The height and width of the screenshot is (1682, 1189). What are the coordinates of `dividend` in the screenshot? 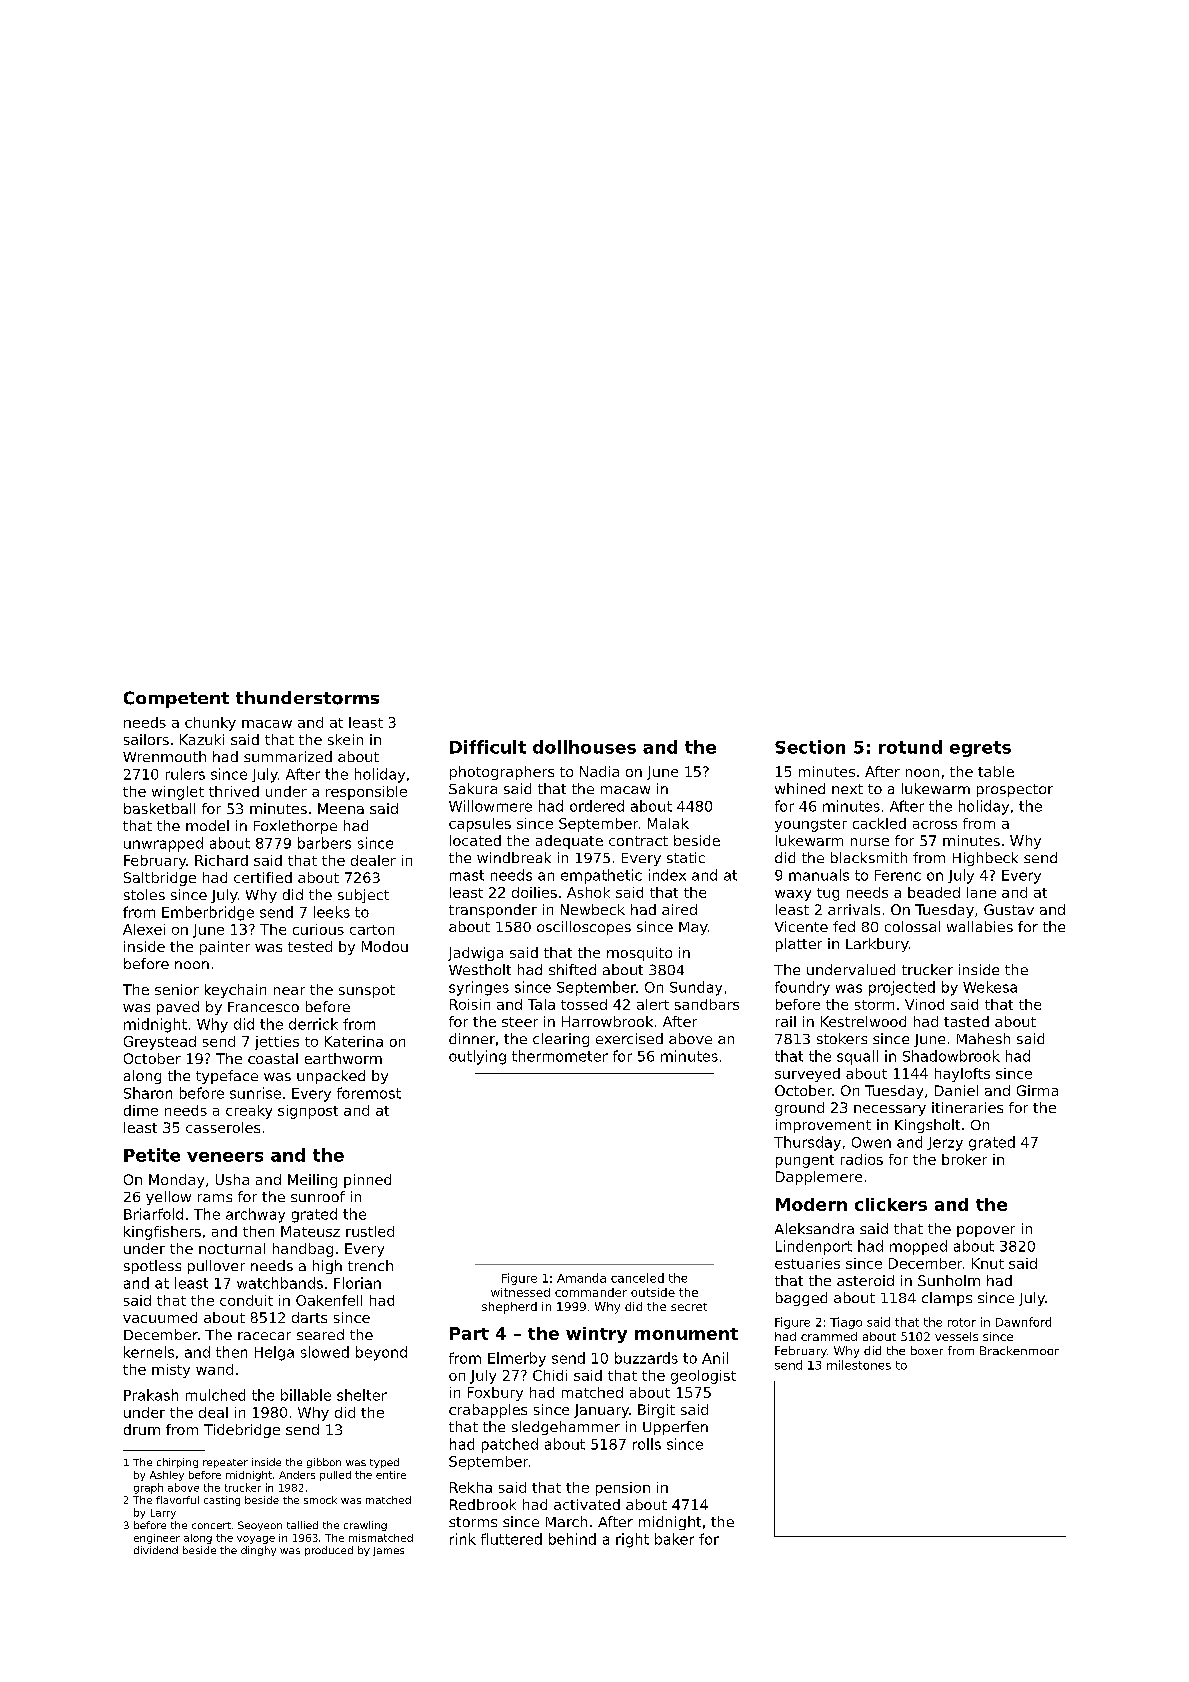 It's located at (156, 1550).
